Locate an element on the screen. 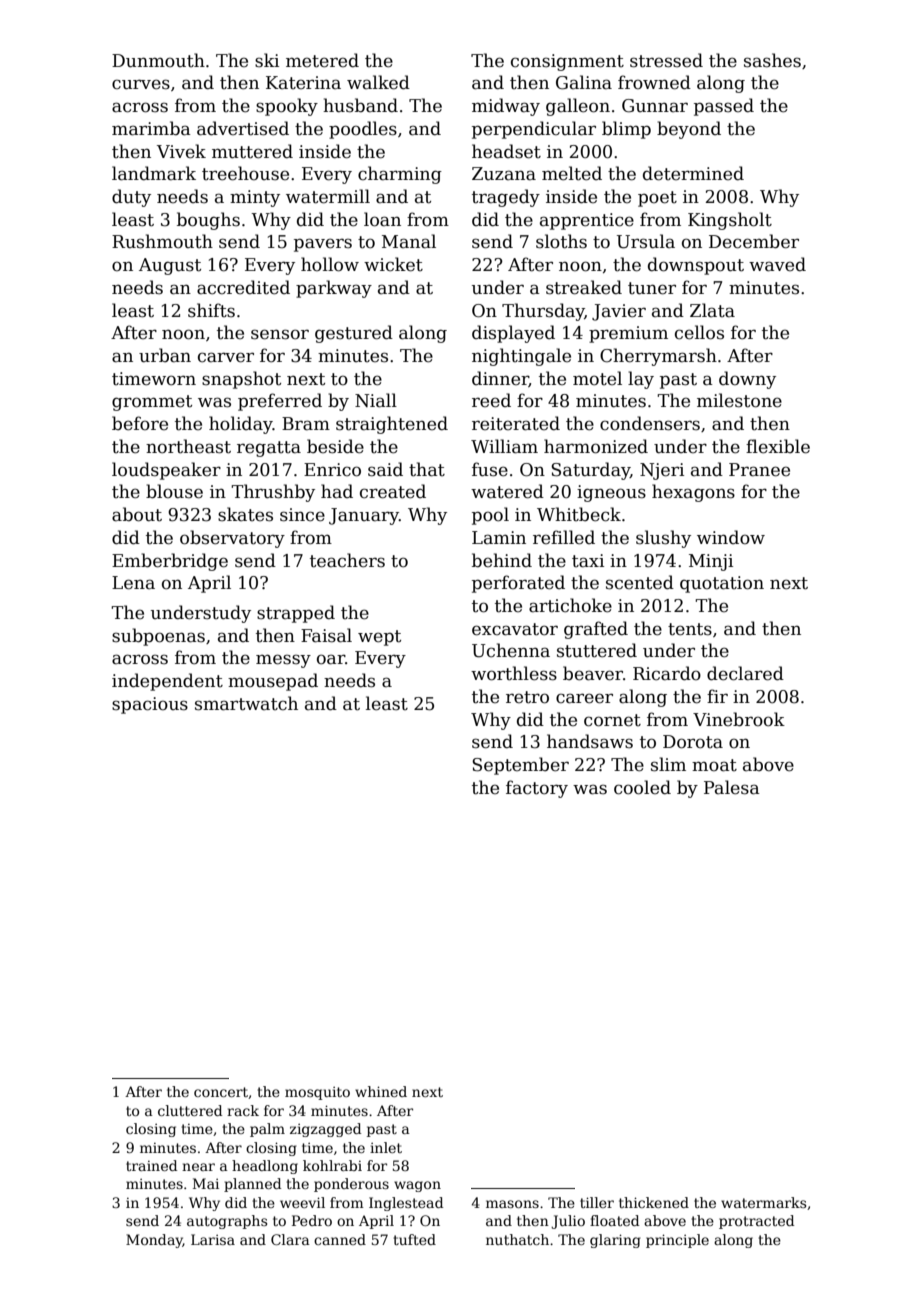  Monday is located at coordinates (154, 1241).
